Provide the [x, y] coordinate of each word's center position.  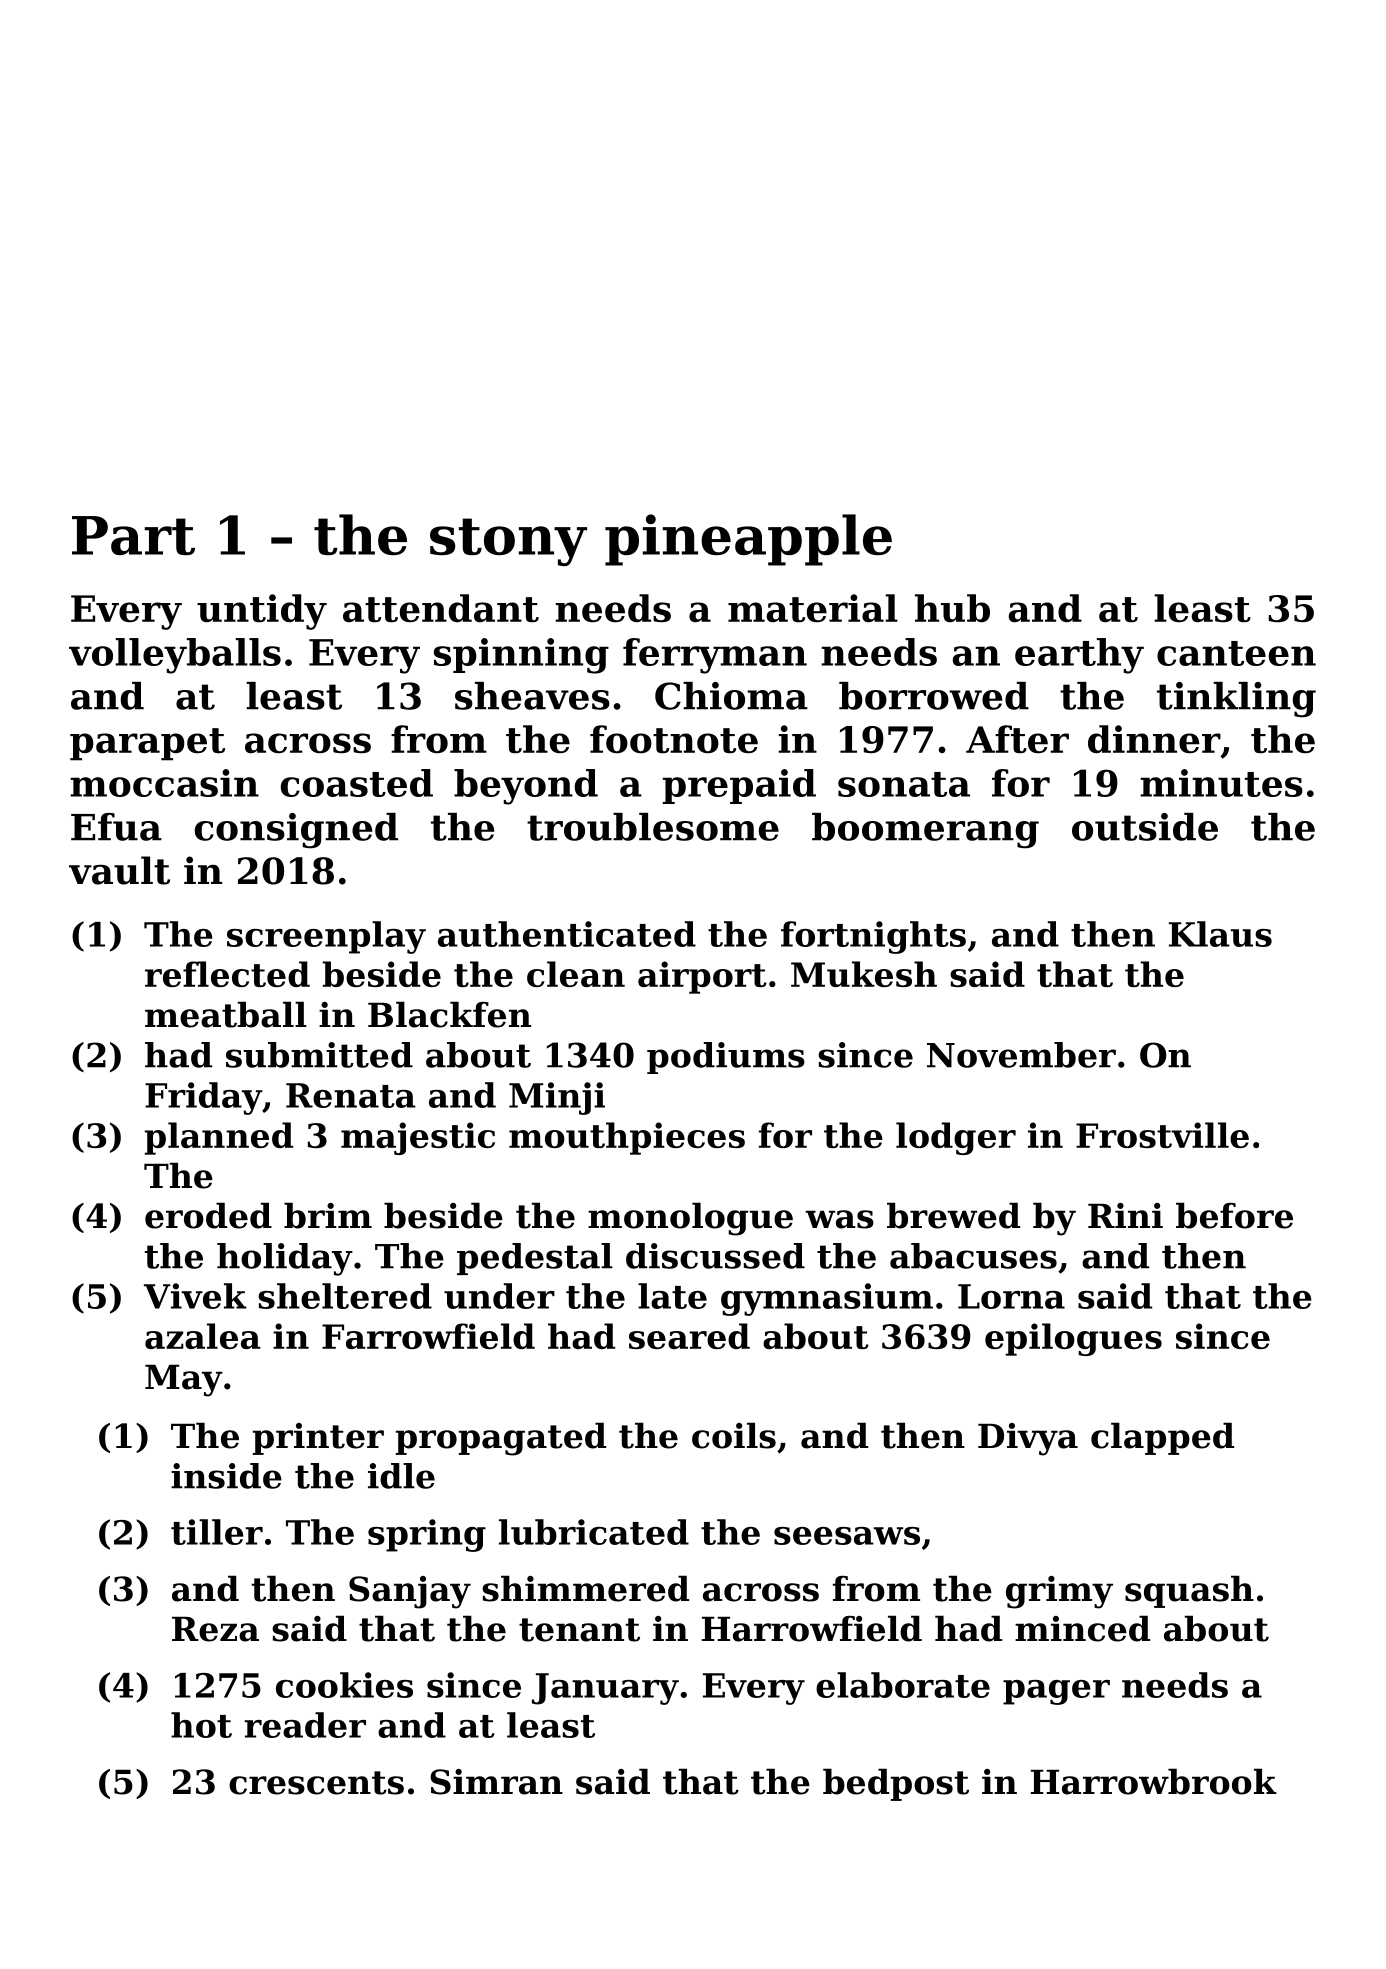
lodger [956, 1138]
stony [508, 542]
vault [119, 870]
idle [401, 1476]
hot [201, 1725]
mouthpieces [627, 1138]
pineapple [748, 540]
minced [1082, 1628]
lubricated [594, 1532]
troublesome [653, 827]
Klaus [1220, 934]
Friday [203, 1098]
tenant [579, 1630]
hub [952, 608]
